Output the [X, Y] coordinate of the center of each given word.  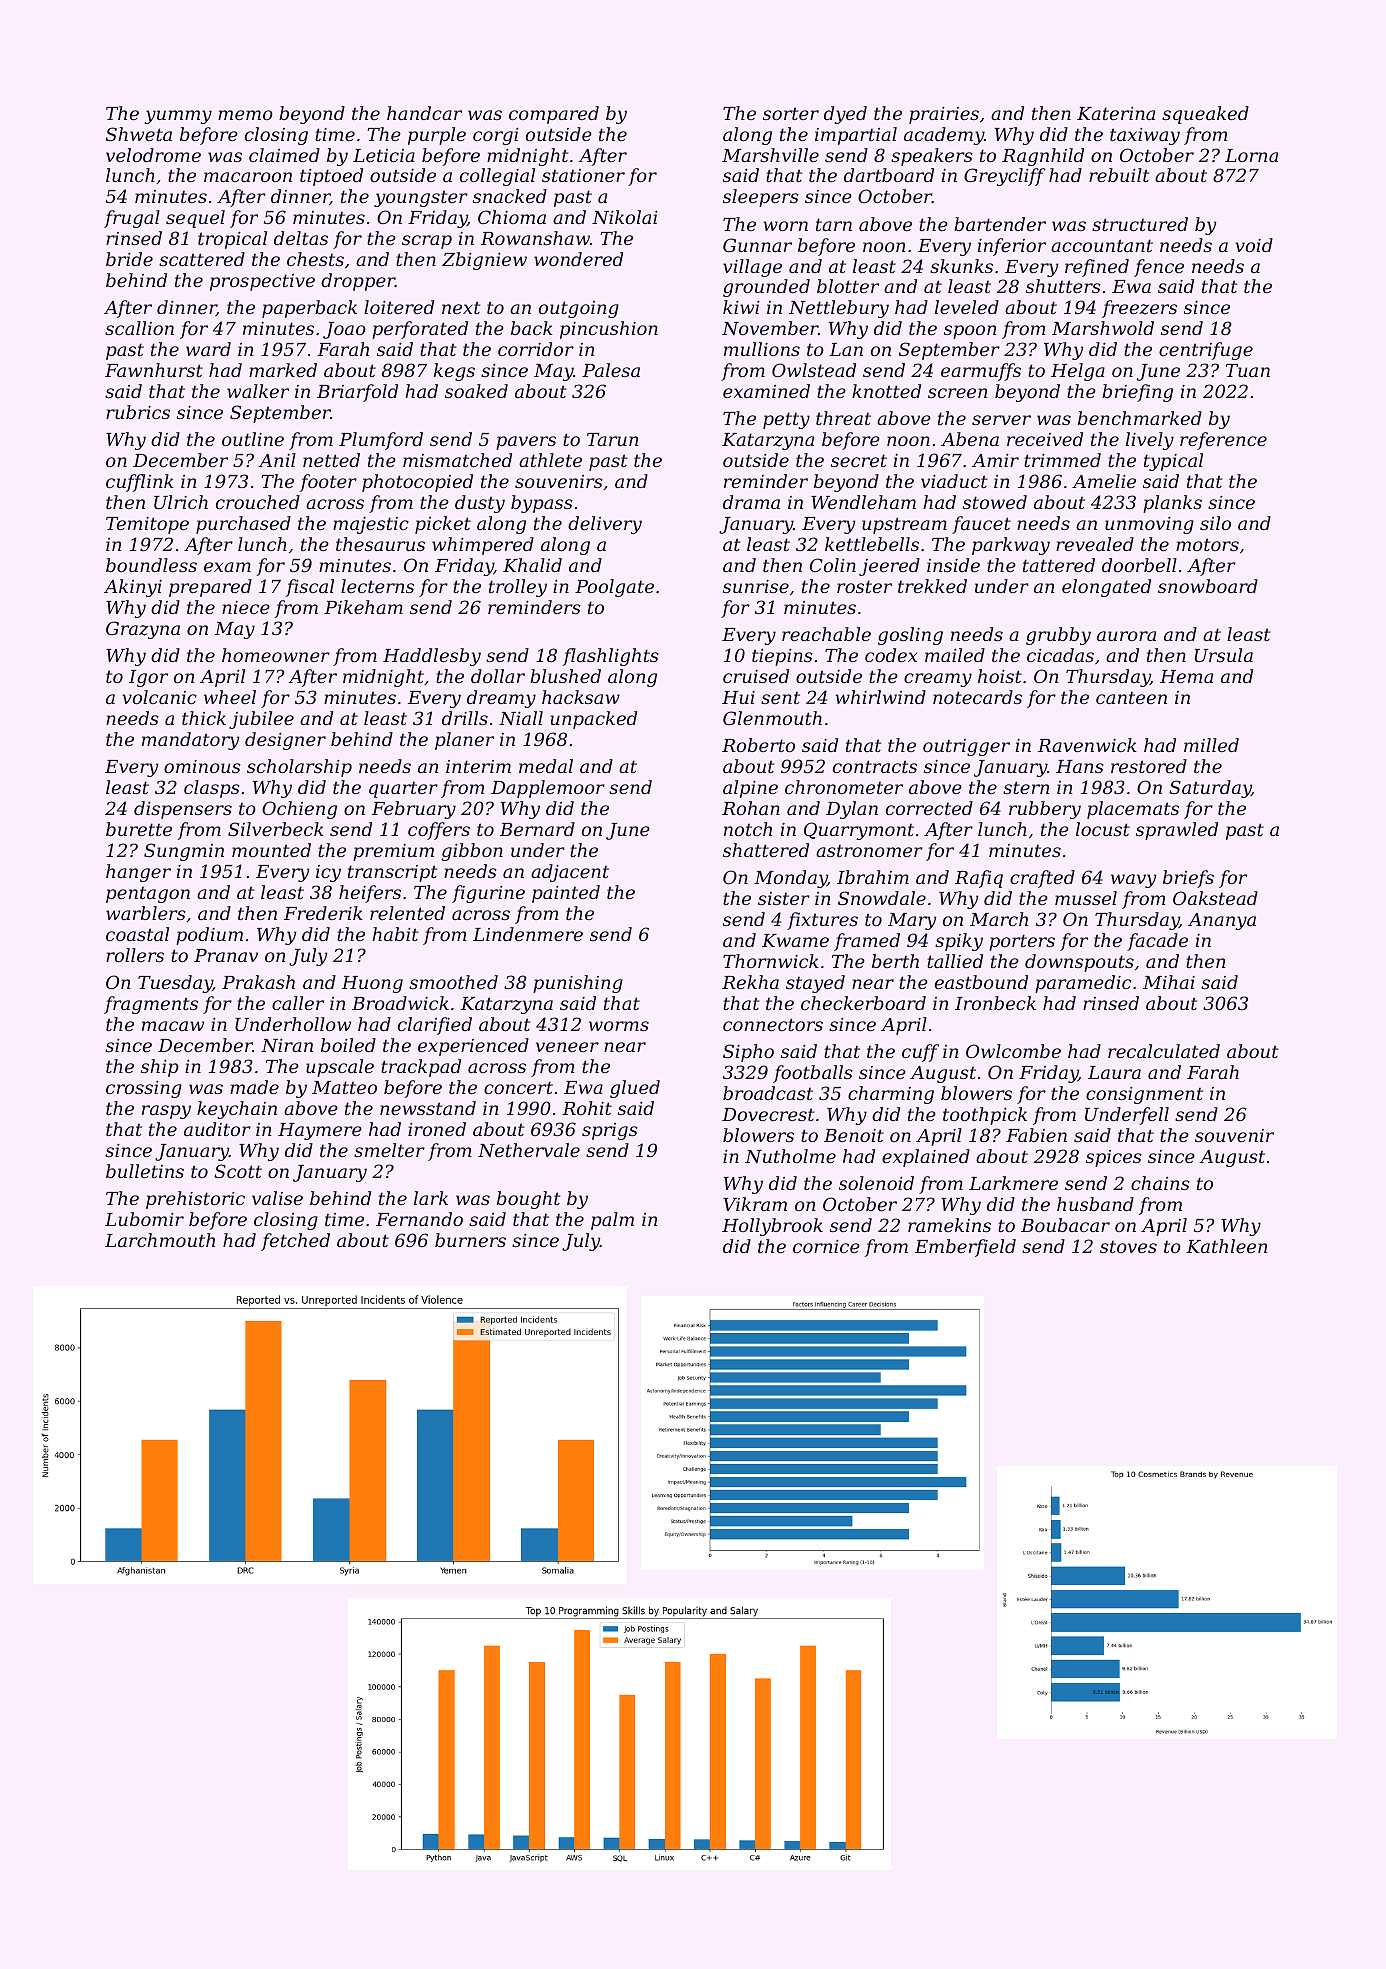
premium [393, 852]
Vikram [755, 1204]
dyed [845, 115]
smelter [389, 1150]
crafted [1042, 879]
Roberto [758, 745]
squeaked [1205, 115]
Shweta [139, 134]
